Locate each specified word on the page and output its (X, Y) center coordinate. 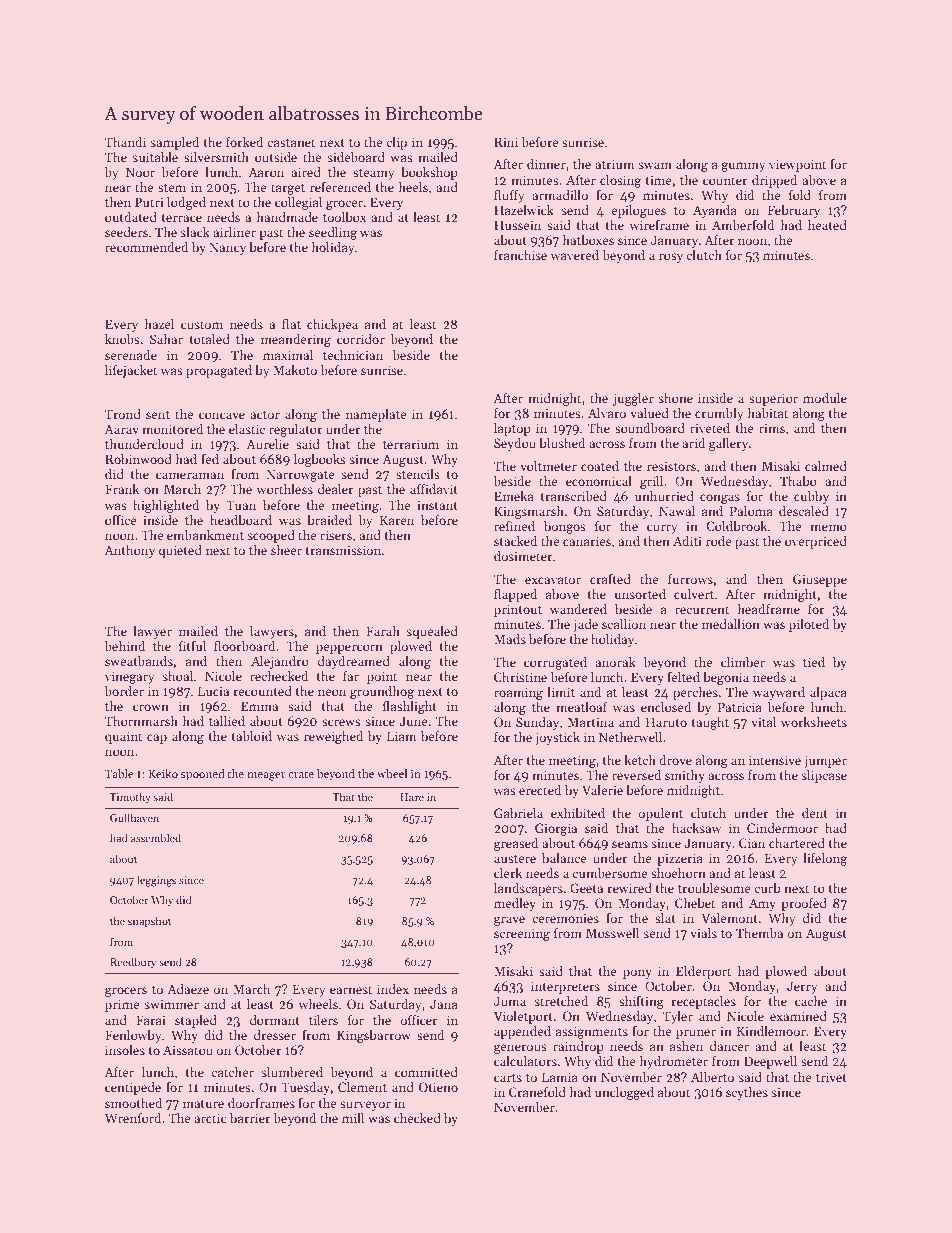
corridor (361, 339)
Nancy (227, 248)
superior (773, 399)
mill (353, 1118)
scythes (747, 1093)
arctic (210, 1118)
